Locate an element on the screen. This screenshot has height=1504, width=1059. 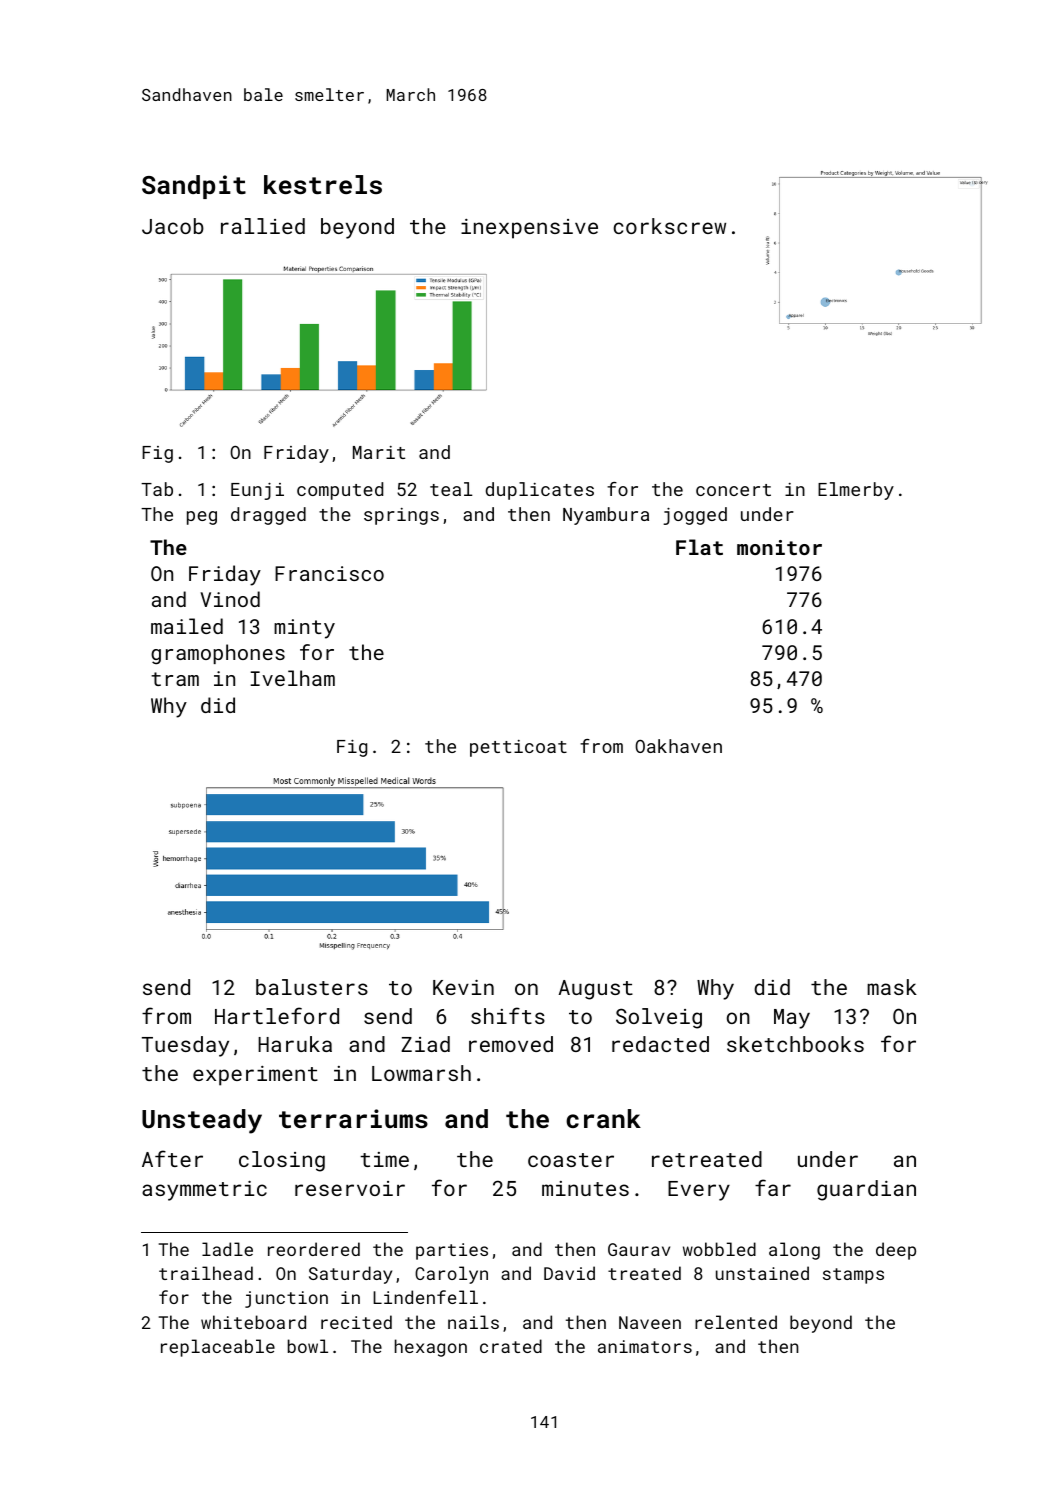
petticoat is located at coordinates (518, 748).
